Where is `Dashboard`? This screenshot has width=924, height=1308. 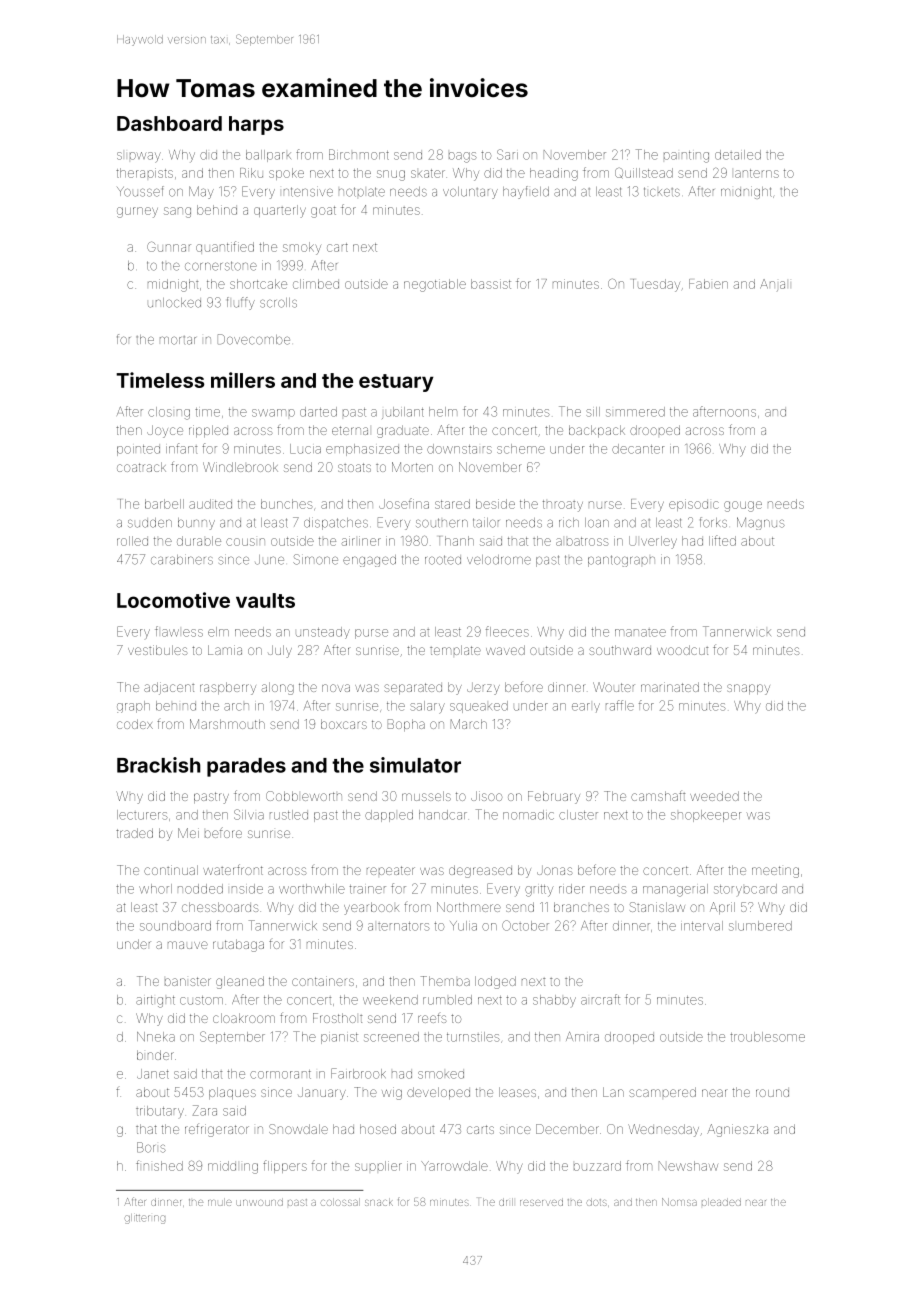 Dashboard is located at coordinates (169, 123).
